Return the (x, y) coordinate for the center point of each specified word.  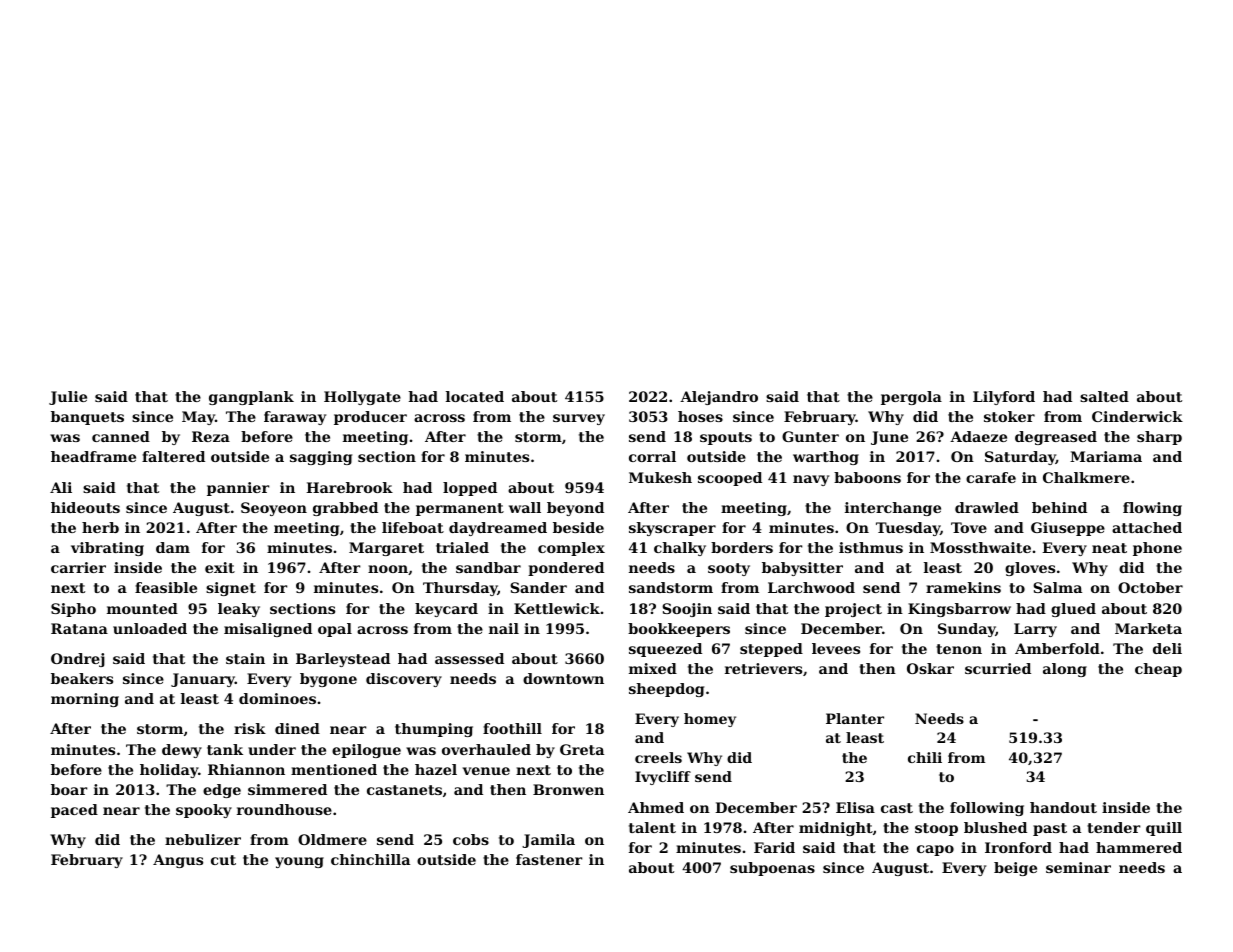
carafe (991, 477)
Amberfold (1057, 648)
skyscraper (672, 529)
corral (652, 456)
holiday (169, 771)
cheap (1158, 670)
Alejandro (719, 398)
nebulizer (203, 839)
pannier (238, 489)
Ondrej (78, 660)
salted (1104, 396)
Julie (68, 398)
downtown (563, 678)
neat (1109, 548)
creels (658, 757)
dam (173, 547)
